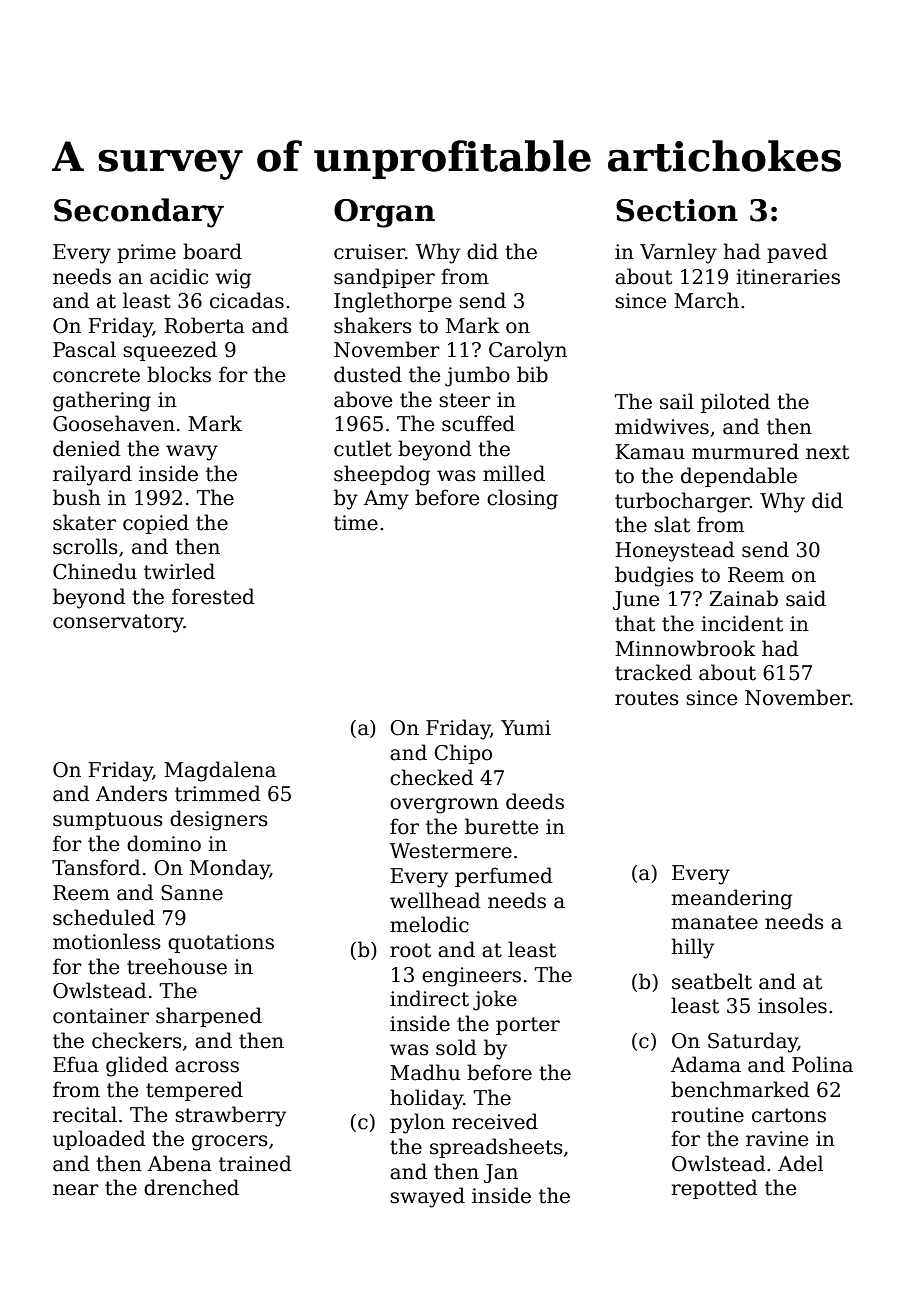  What do you see at coordinates (732, 899) in the screenshot?
I see `meandering` at bounding box center [732, 899].
